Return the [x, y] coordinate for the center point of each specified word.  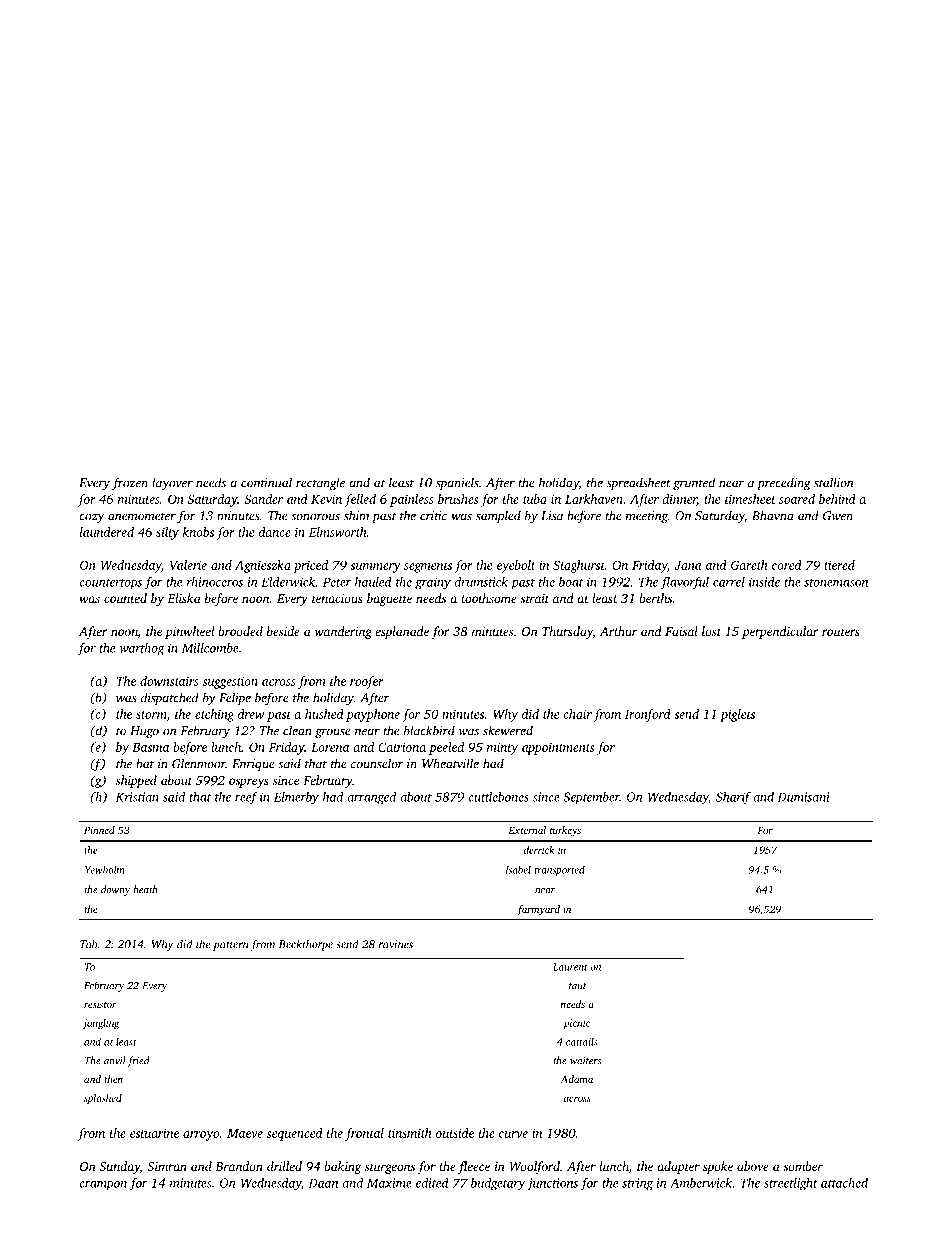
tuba [535, 499]
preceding [784, 483]
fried [138, 1061]
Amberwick [701, 1183]
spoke [718, 1167]
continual [266, 482]
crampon [103, 1186]
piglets [737, 715]
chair [577, 714]
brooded [240, 631]
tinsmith [410, 1133]
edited [432, 1183]
